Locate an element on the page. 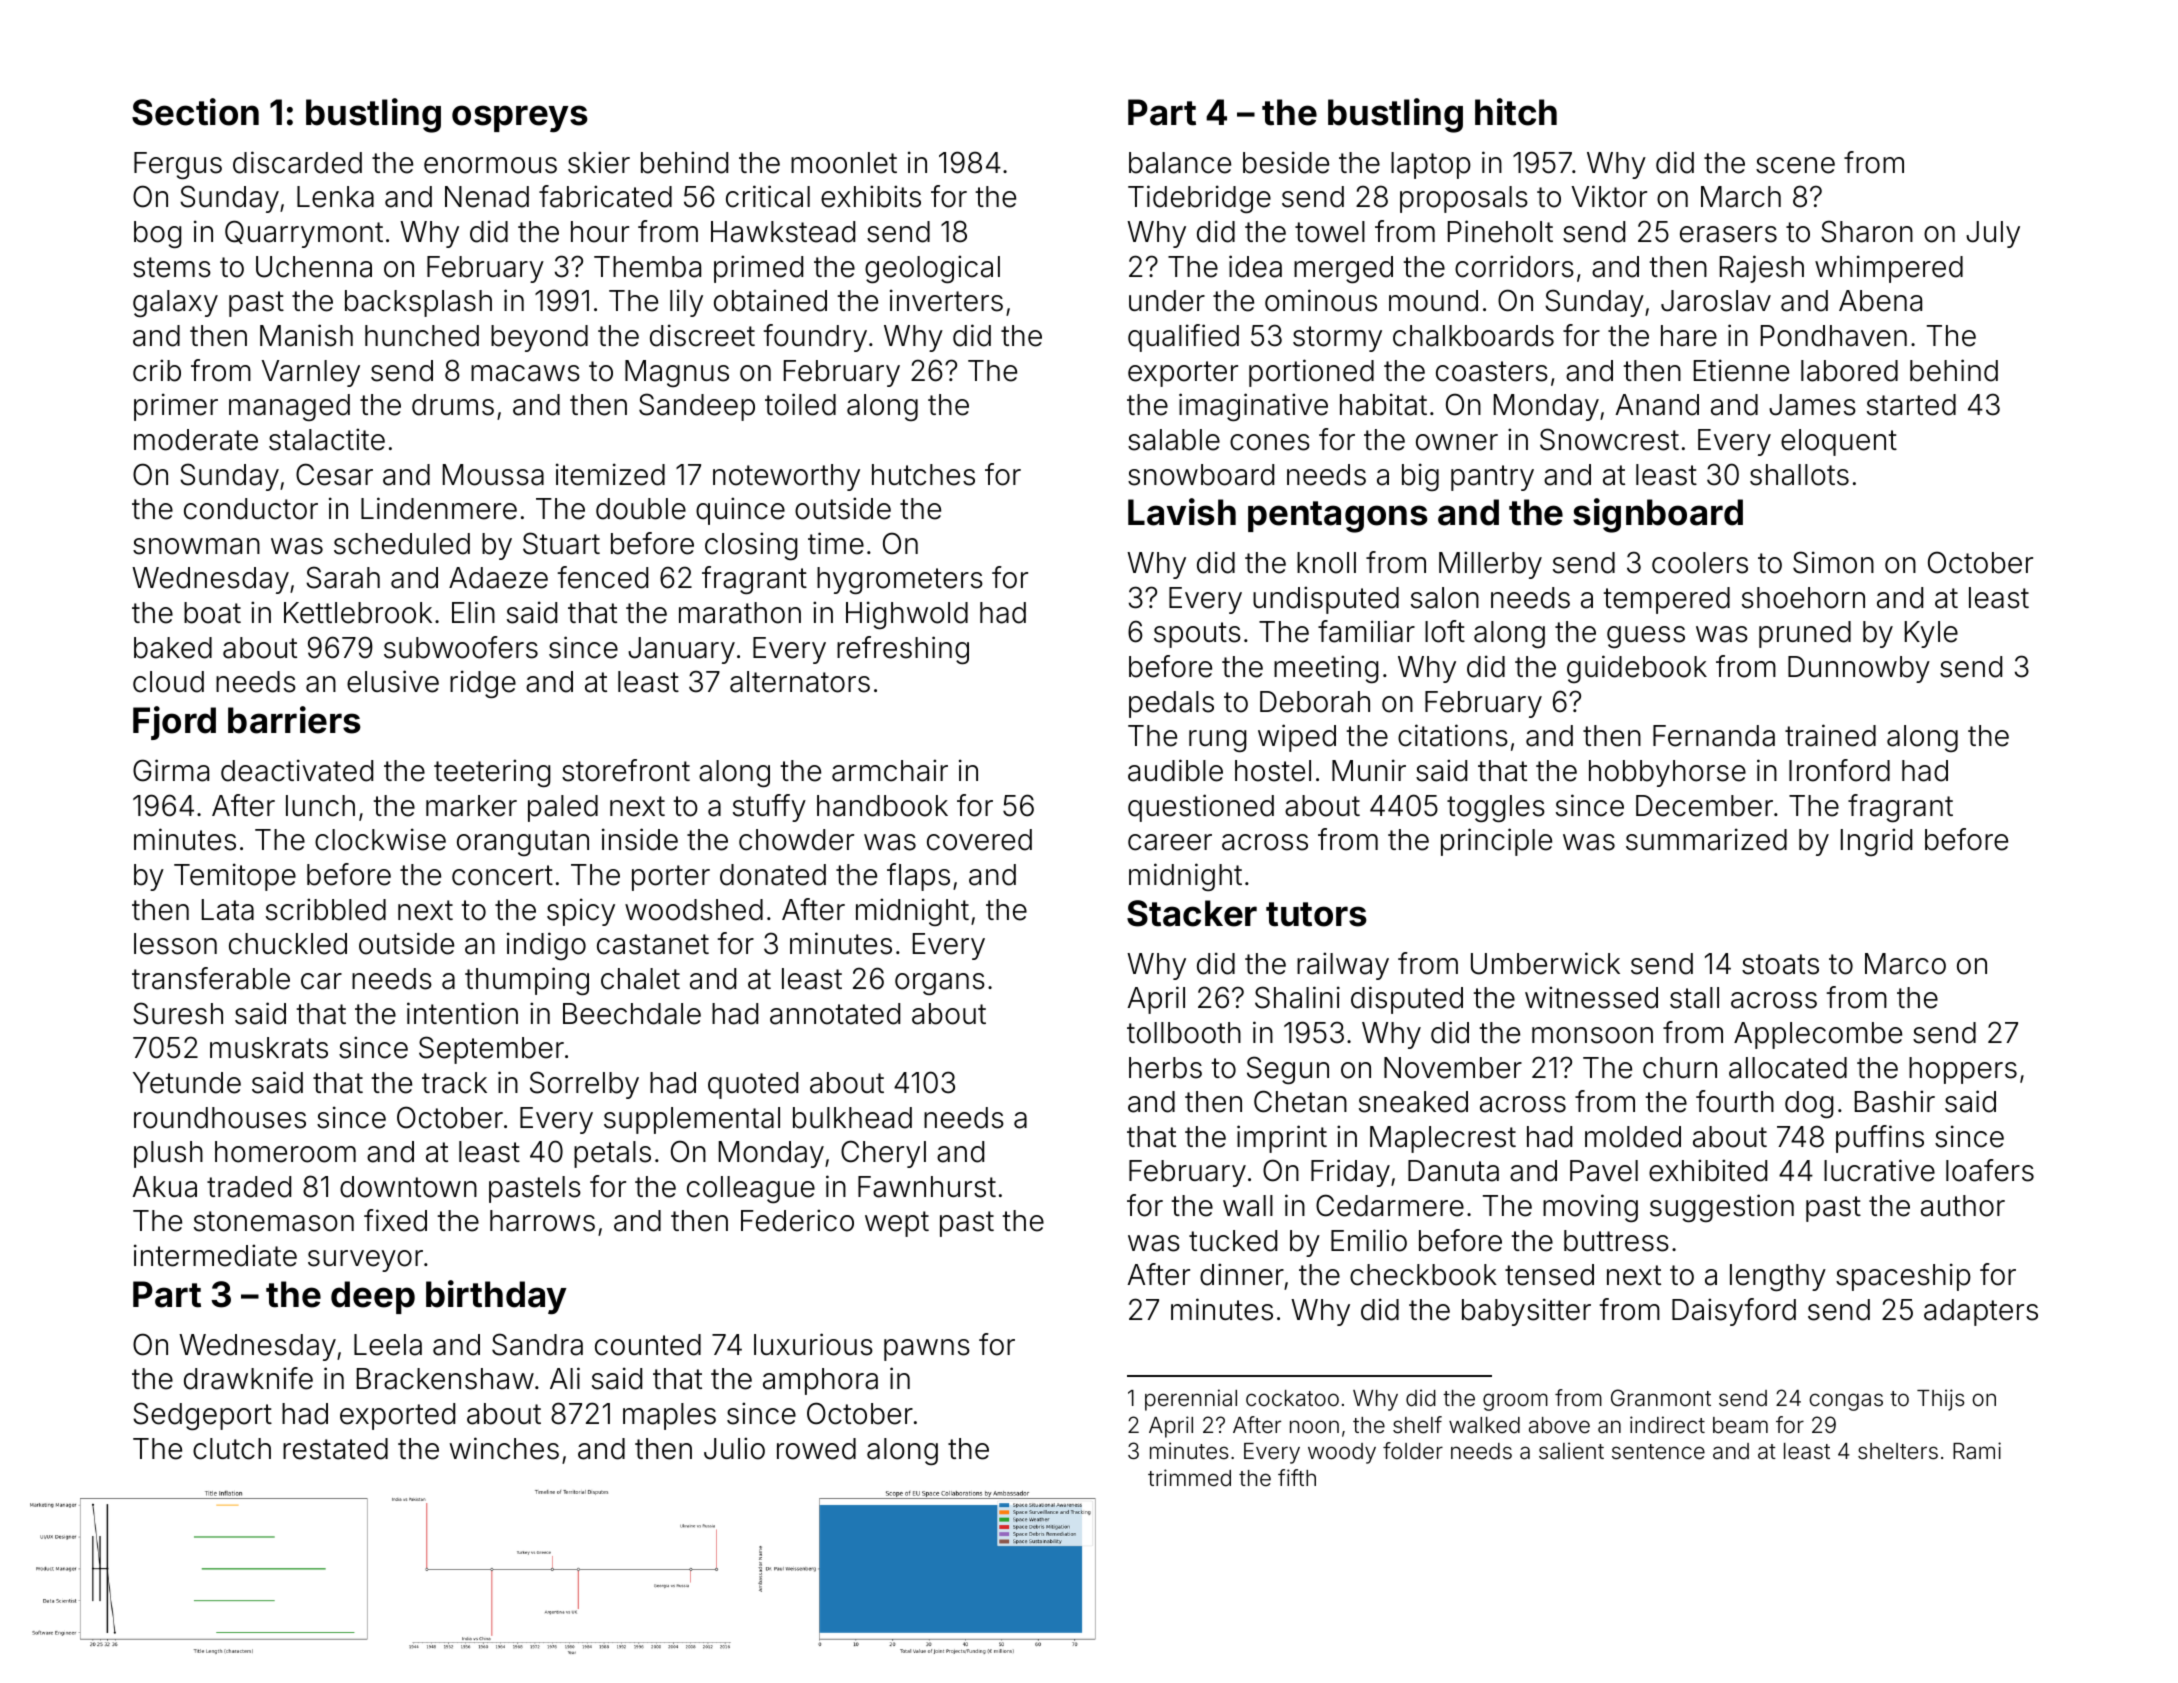 The image size is (2178, 1683). armchair is located at coordinates (890, 770).
